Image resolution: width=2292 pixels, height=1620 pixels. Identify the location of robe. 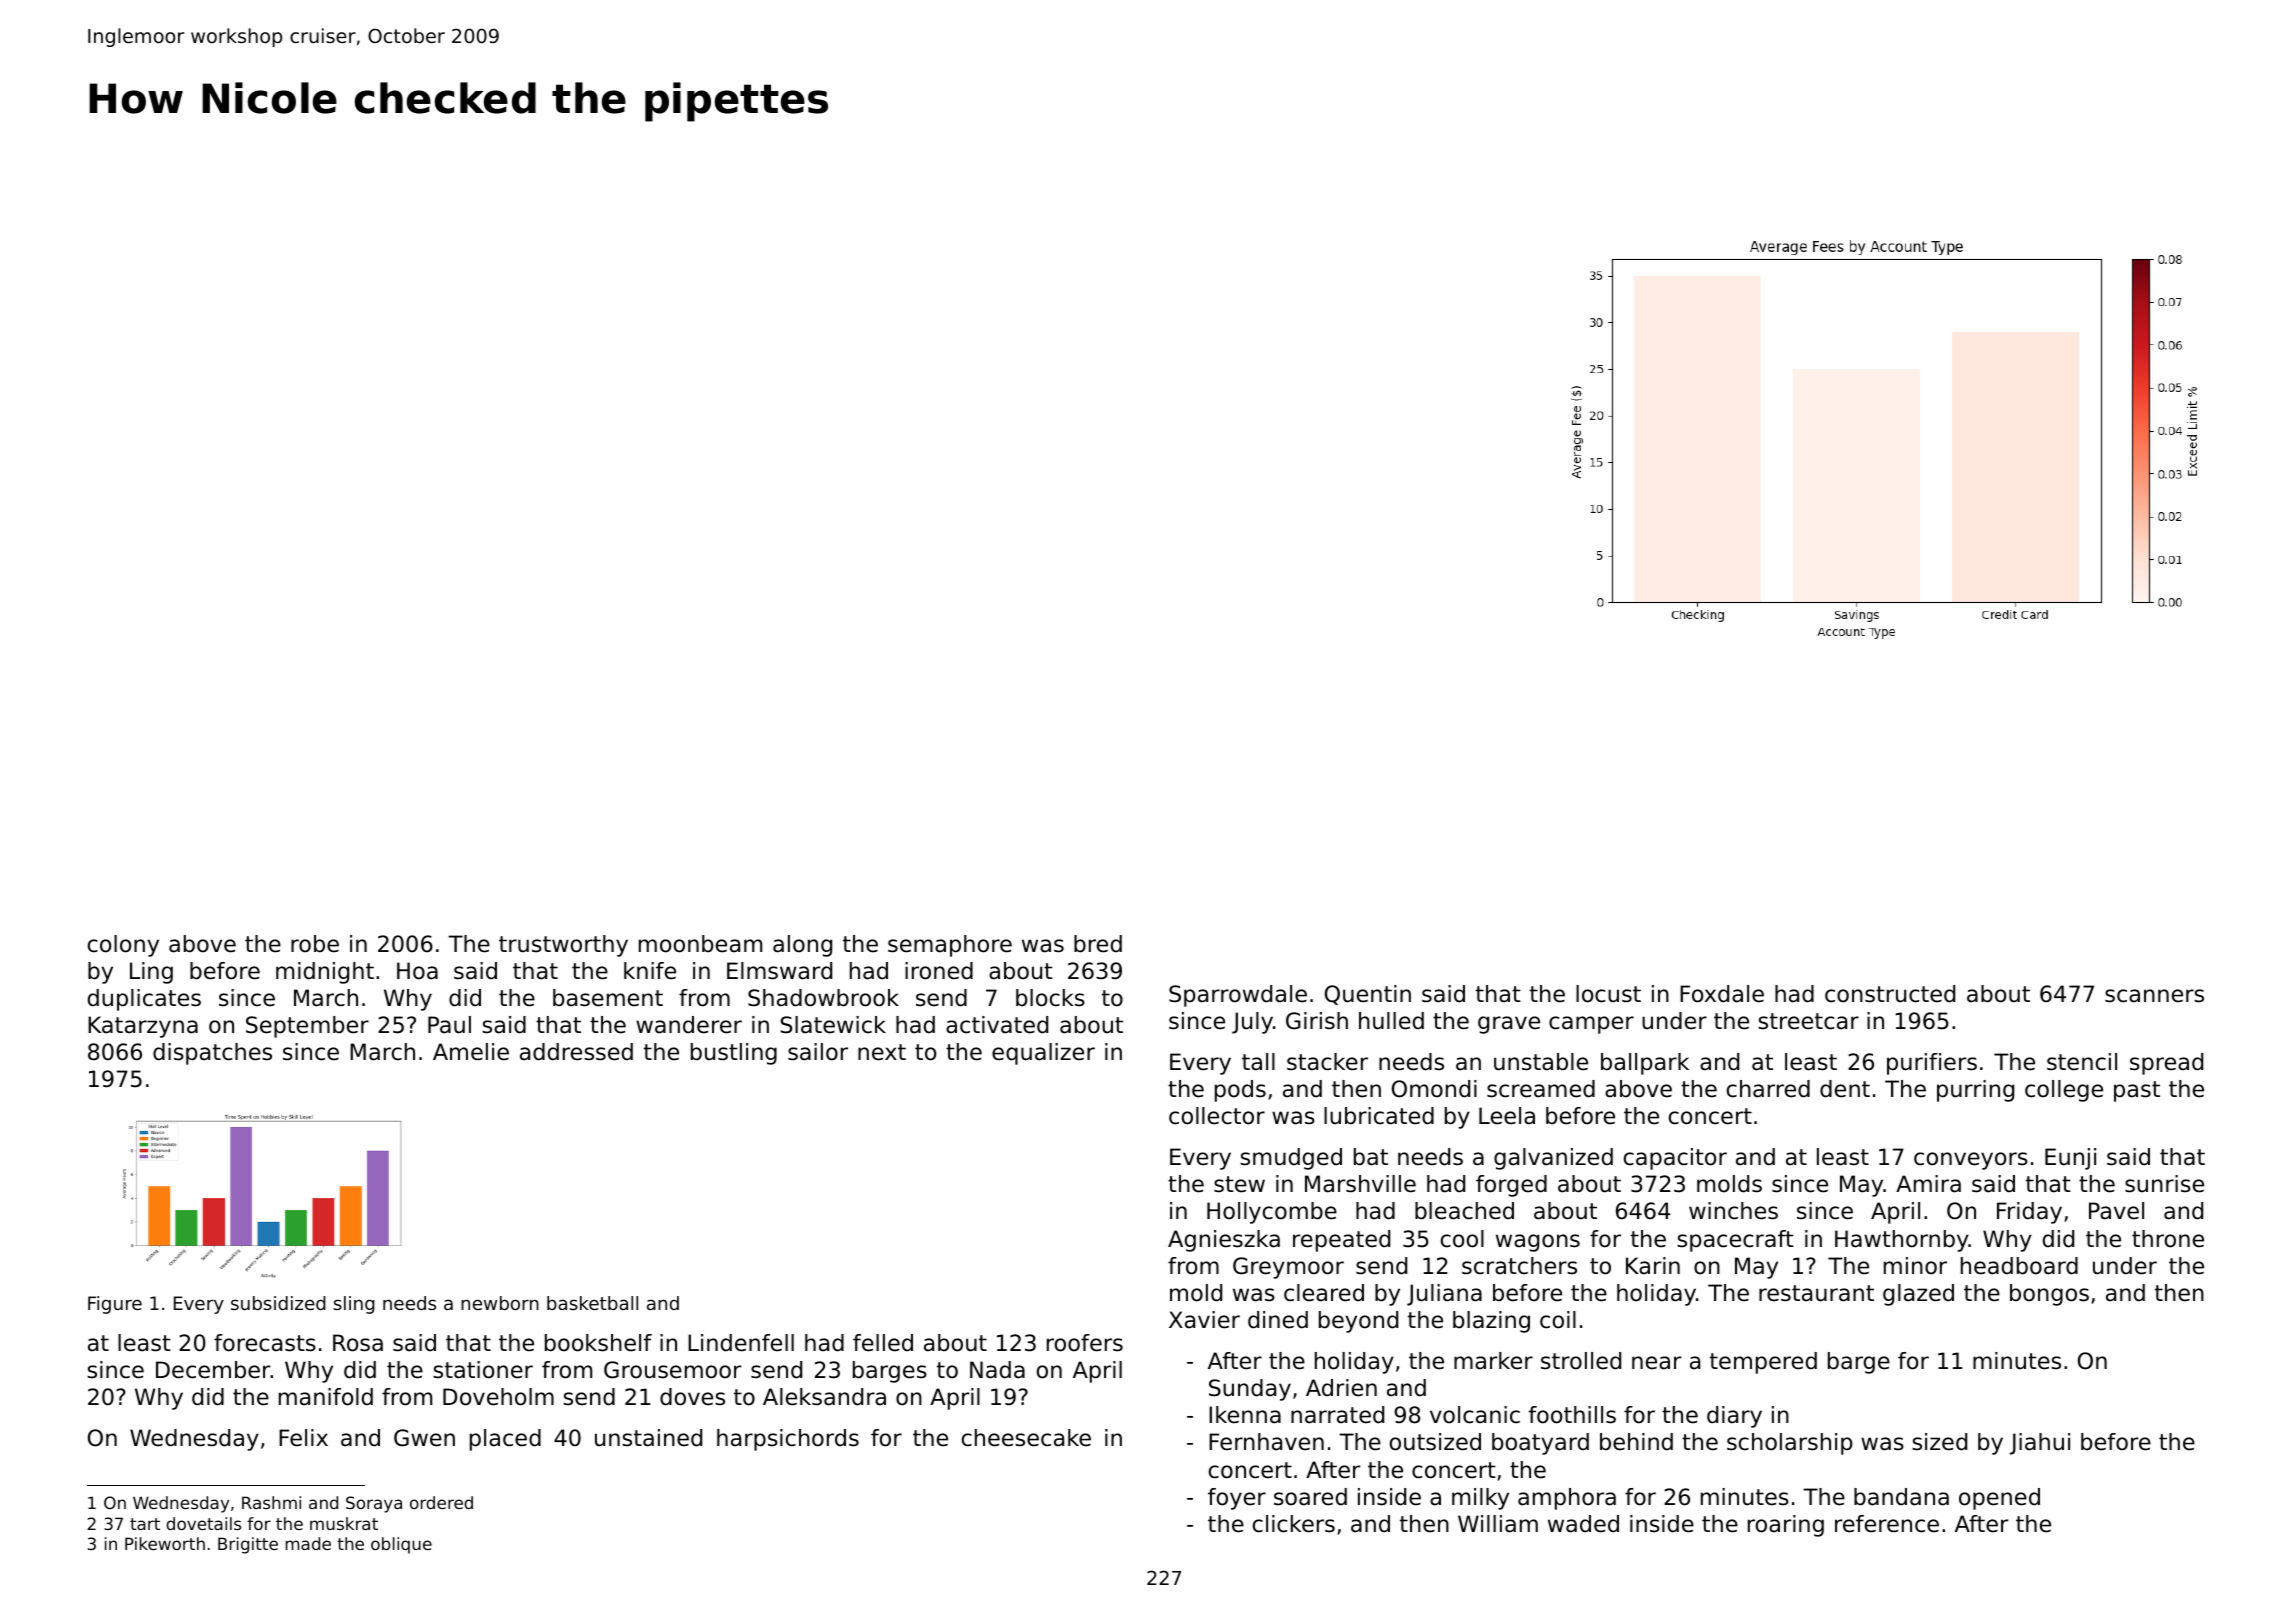
(315, 944).
